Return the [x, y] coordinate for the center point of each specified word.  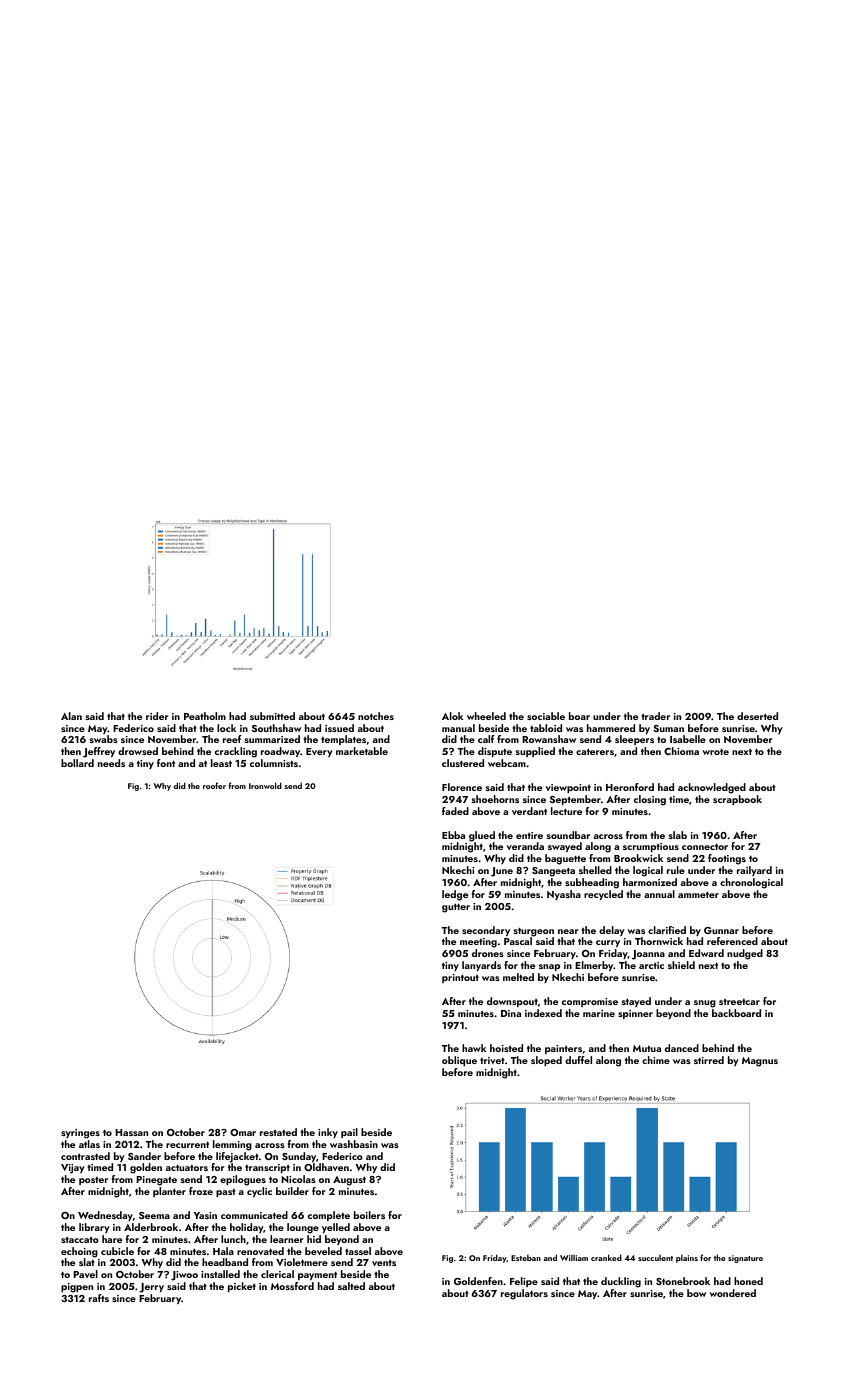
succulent [655, 1257]
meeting [478, 943]
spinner [635, 1014]
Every [319, 752]
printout [460, 978]
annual [659, 894]
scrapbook [737, 800]
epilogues [243, 1180]
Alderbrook [151, 1227]
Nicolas [298, 1179]
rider [157, 716]
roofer [214, 785]
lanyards [481, 966]
